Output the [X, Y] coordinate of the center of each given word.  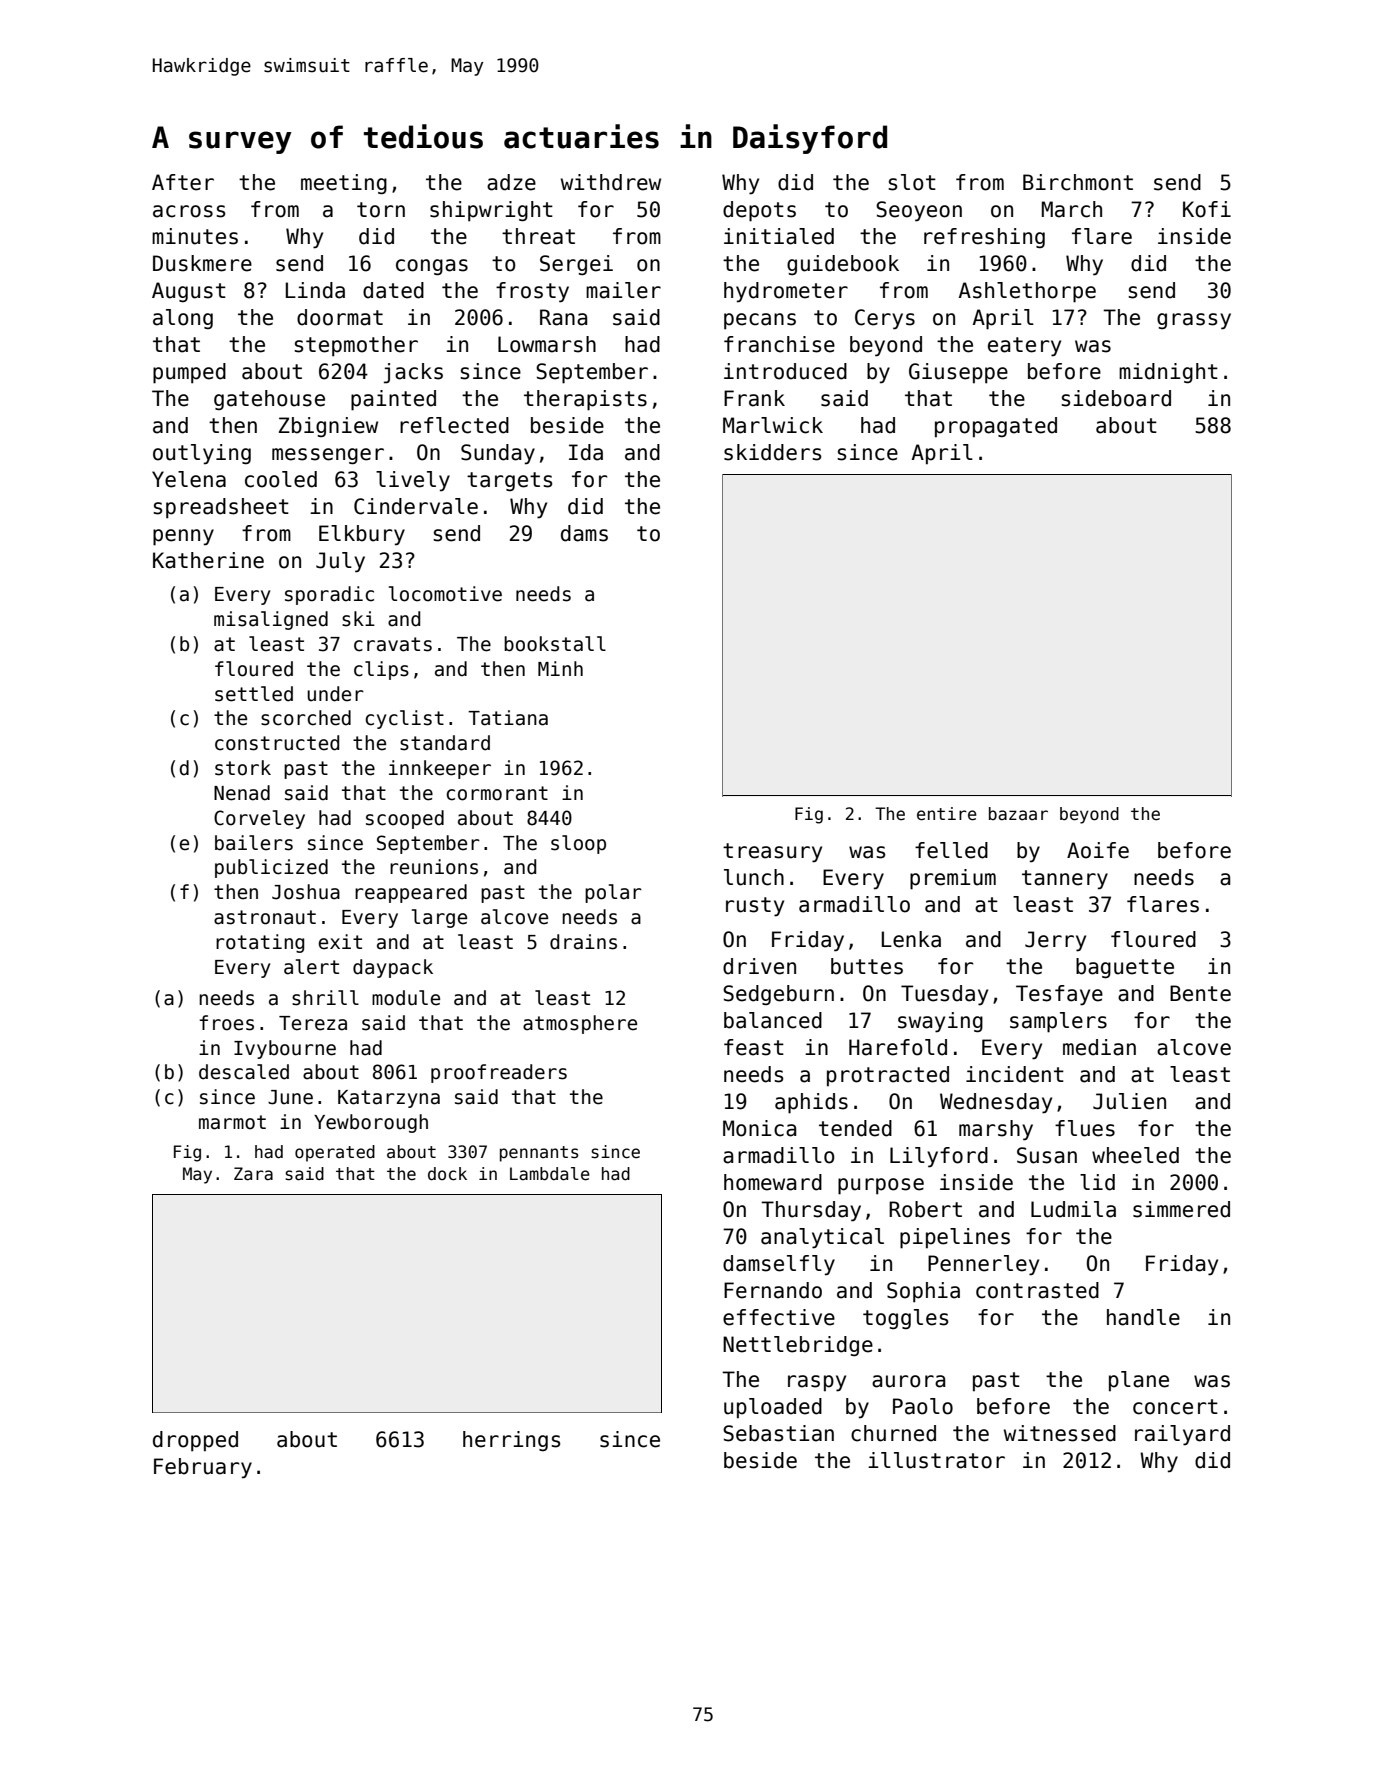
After [183, 182]
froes [226, 1023]
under [335, 694]
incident [1015, 1074]
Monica [759, 1128]
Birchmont [1078, 182]
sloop [578, 844]
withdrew [611, 182]
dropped [195, 1441]
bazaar [1018, 814]
